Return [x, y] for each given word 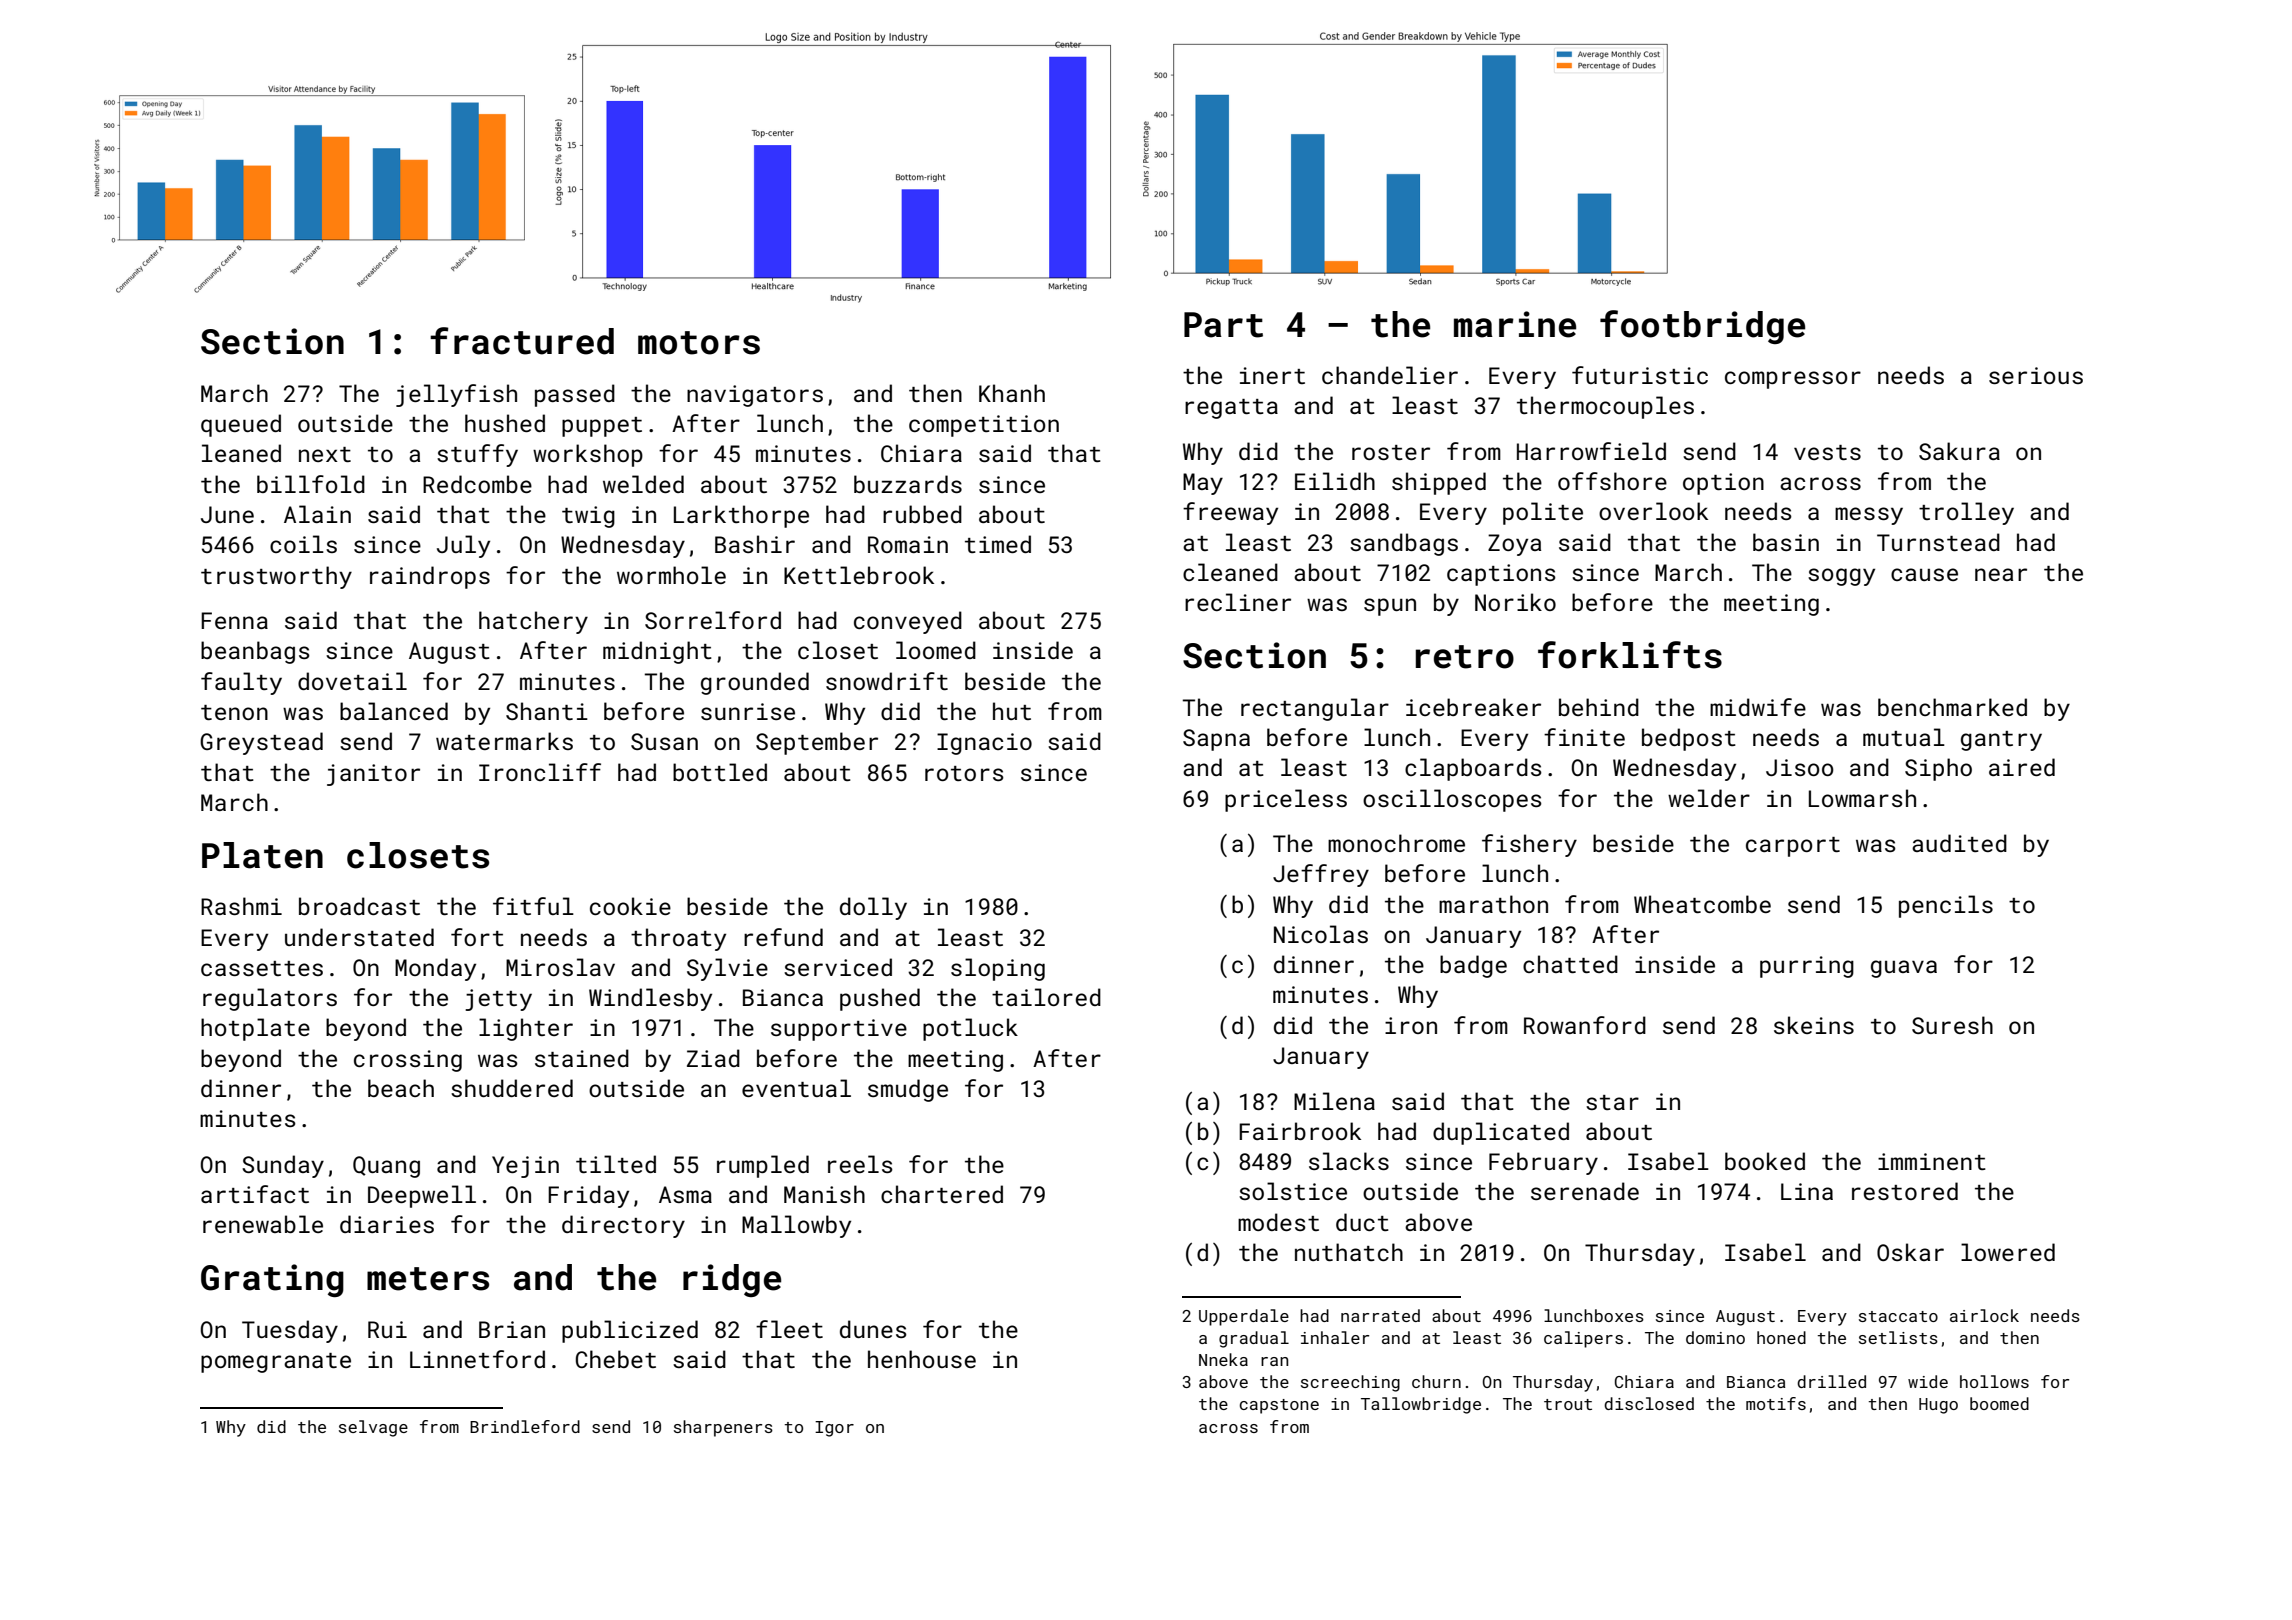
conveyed [908, 622]
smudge [908, 1090]
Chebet [616, 1359]
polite [1543, 513]
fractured [522, 341]
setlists [1898, 1337]
